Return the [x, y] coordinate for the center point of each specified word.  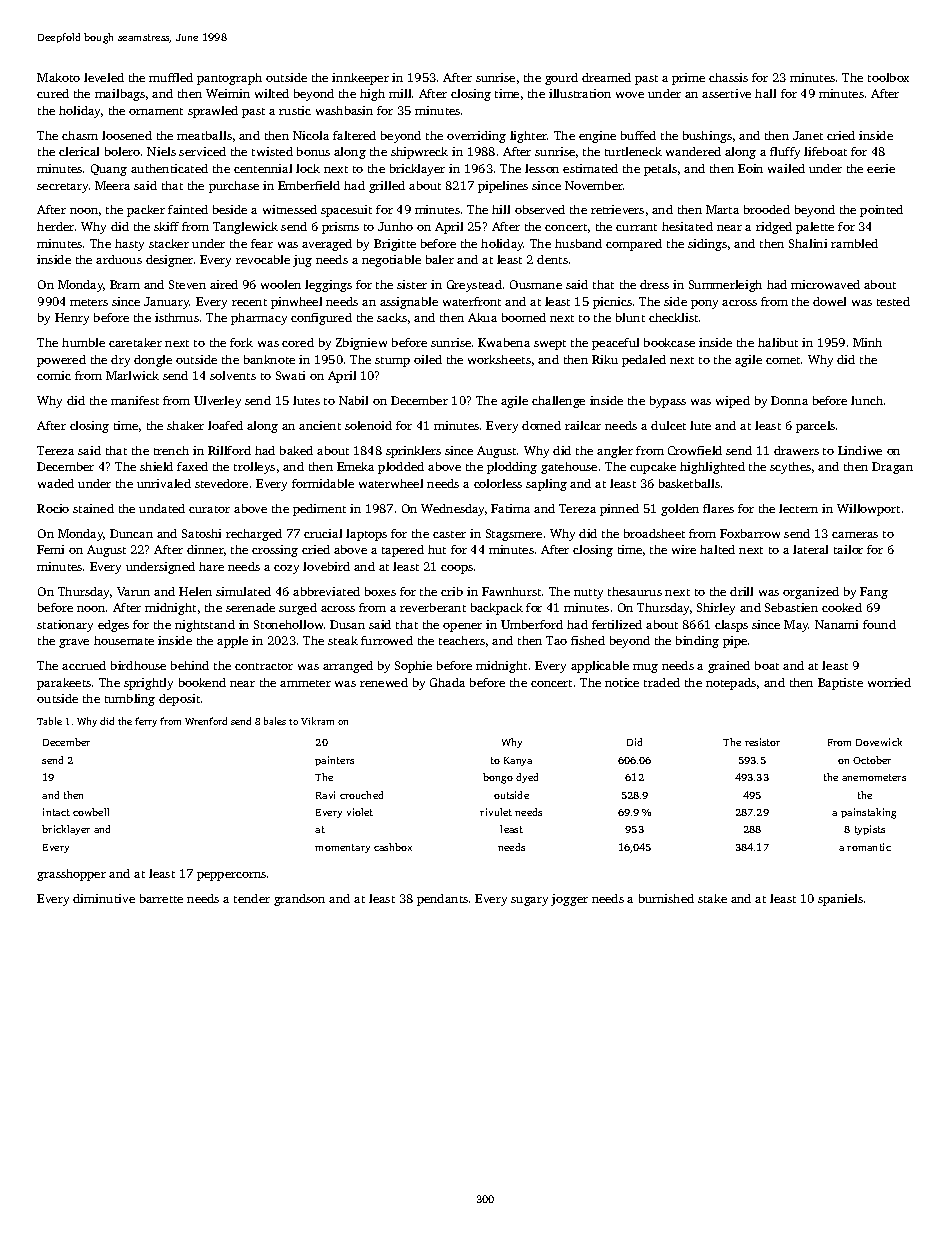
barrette [161, 898]
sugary [529, 901]
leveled [104, 77]
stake [712, 898]
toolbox [888, 77]
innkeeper [360, 79]
